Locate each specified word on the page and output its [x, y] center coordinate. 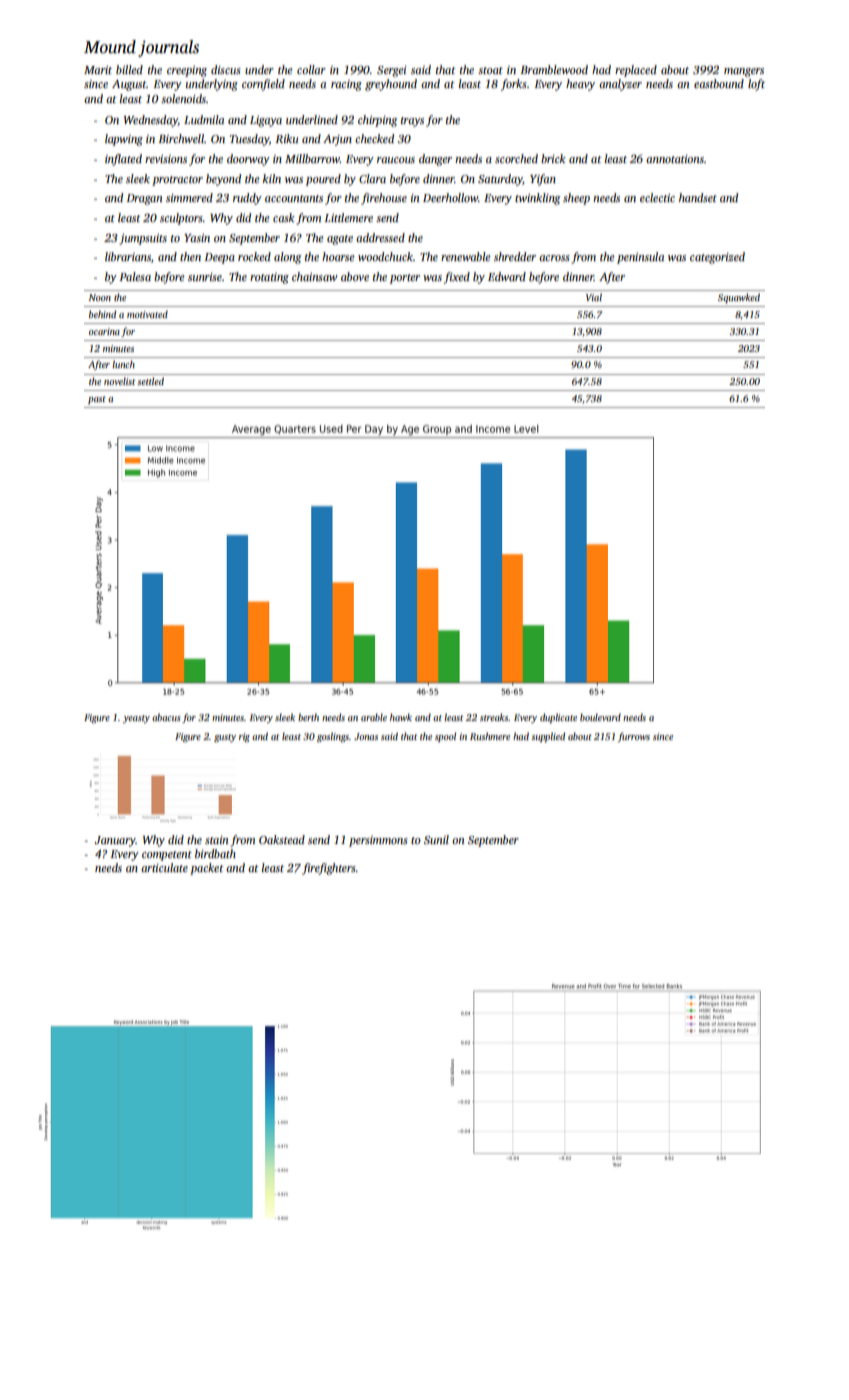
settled [150, 381]
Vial [594, 297]
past [97, 400]
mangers [744, 72]
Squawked [739, 298]
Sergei [392, 71]
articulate [164, 867]
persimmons [378, 841]
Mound [110, 47]
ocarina [104, 331]
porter [405, 279]
